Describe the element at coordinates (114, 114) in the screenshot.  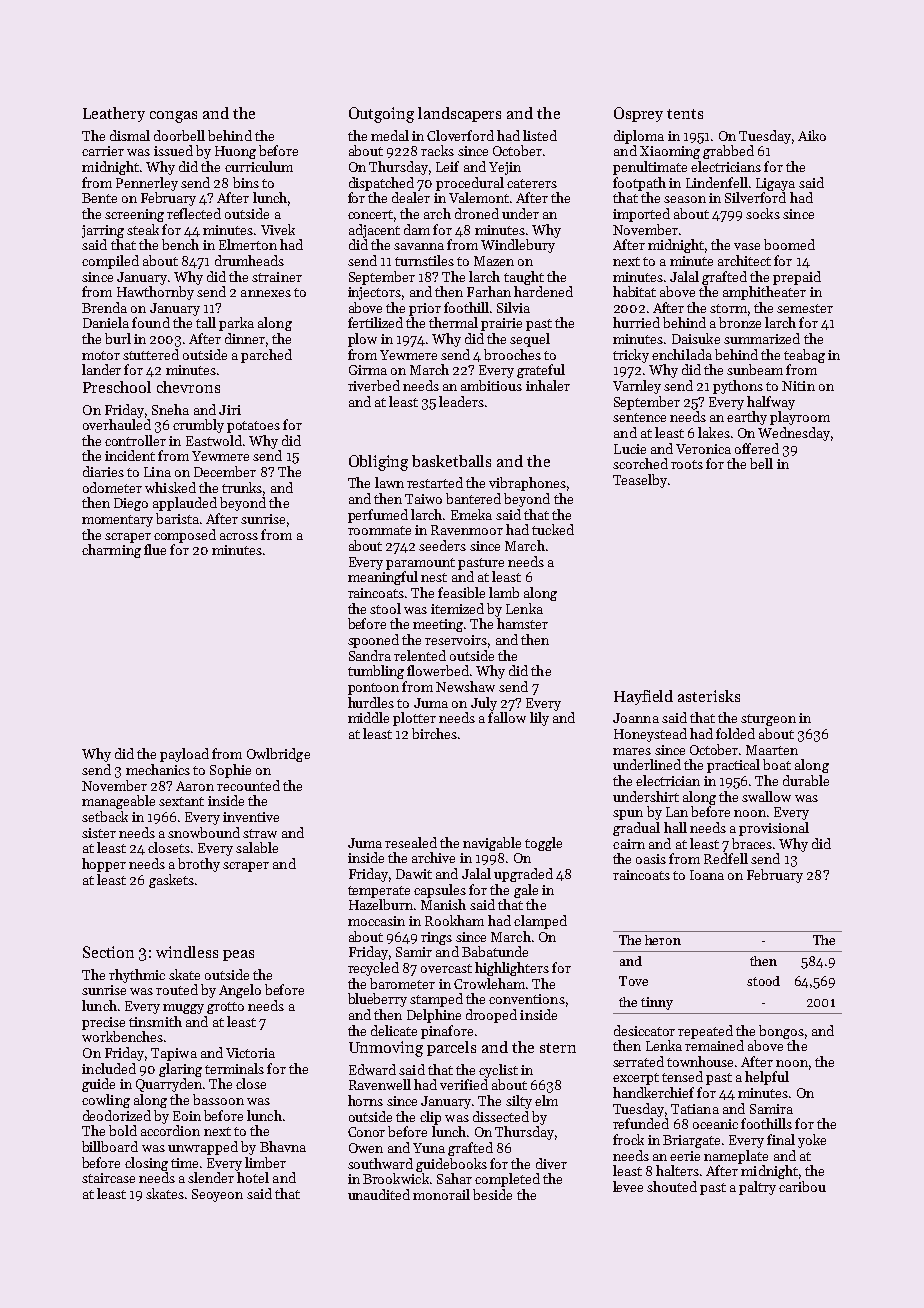
I see `Leathery` at that location.
